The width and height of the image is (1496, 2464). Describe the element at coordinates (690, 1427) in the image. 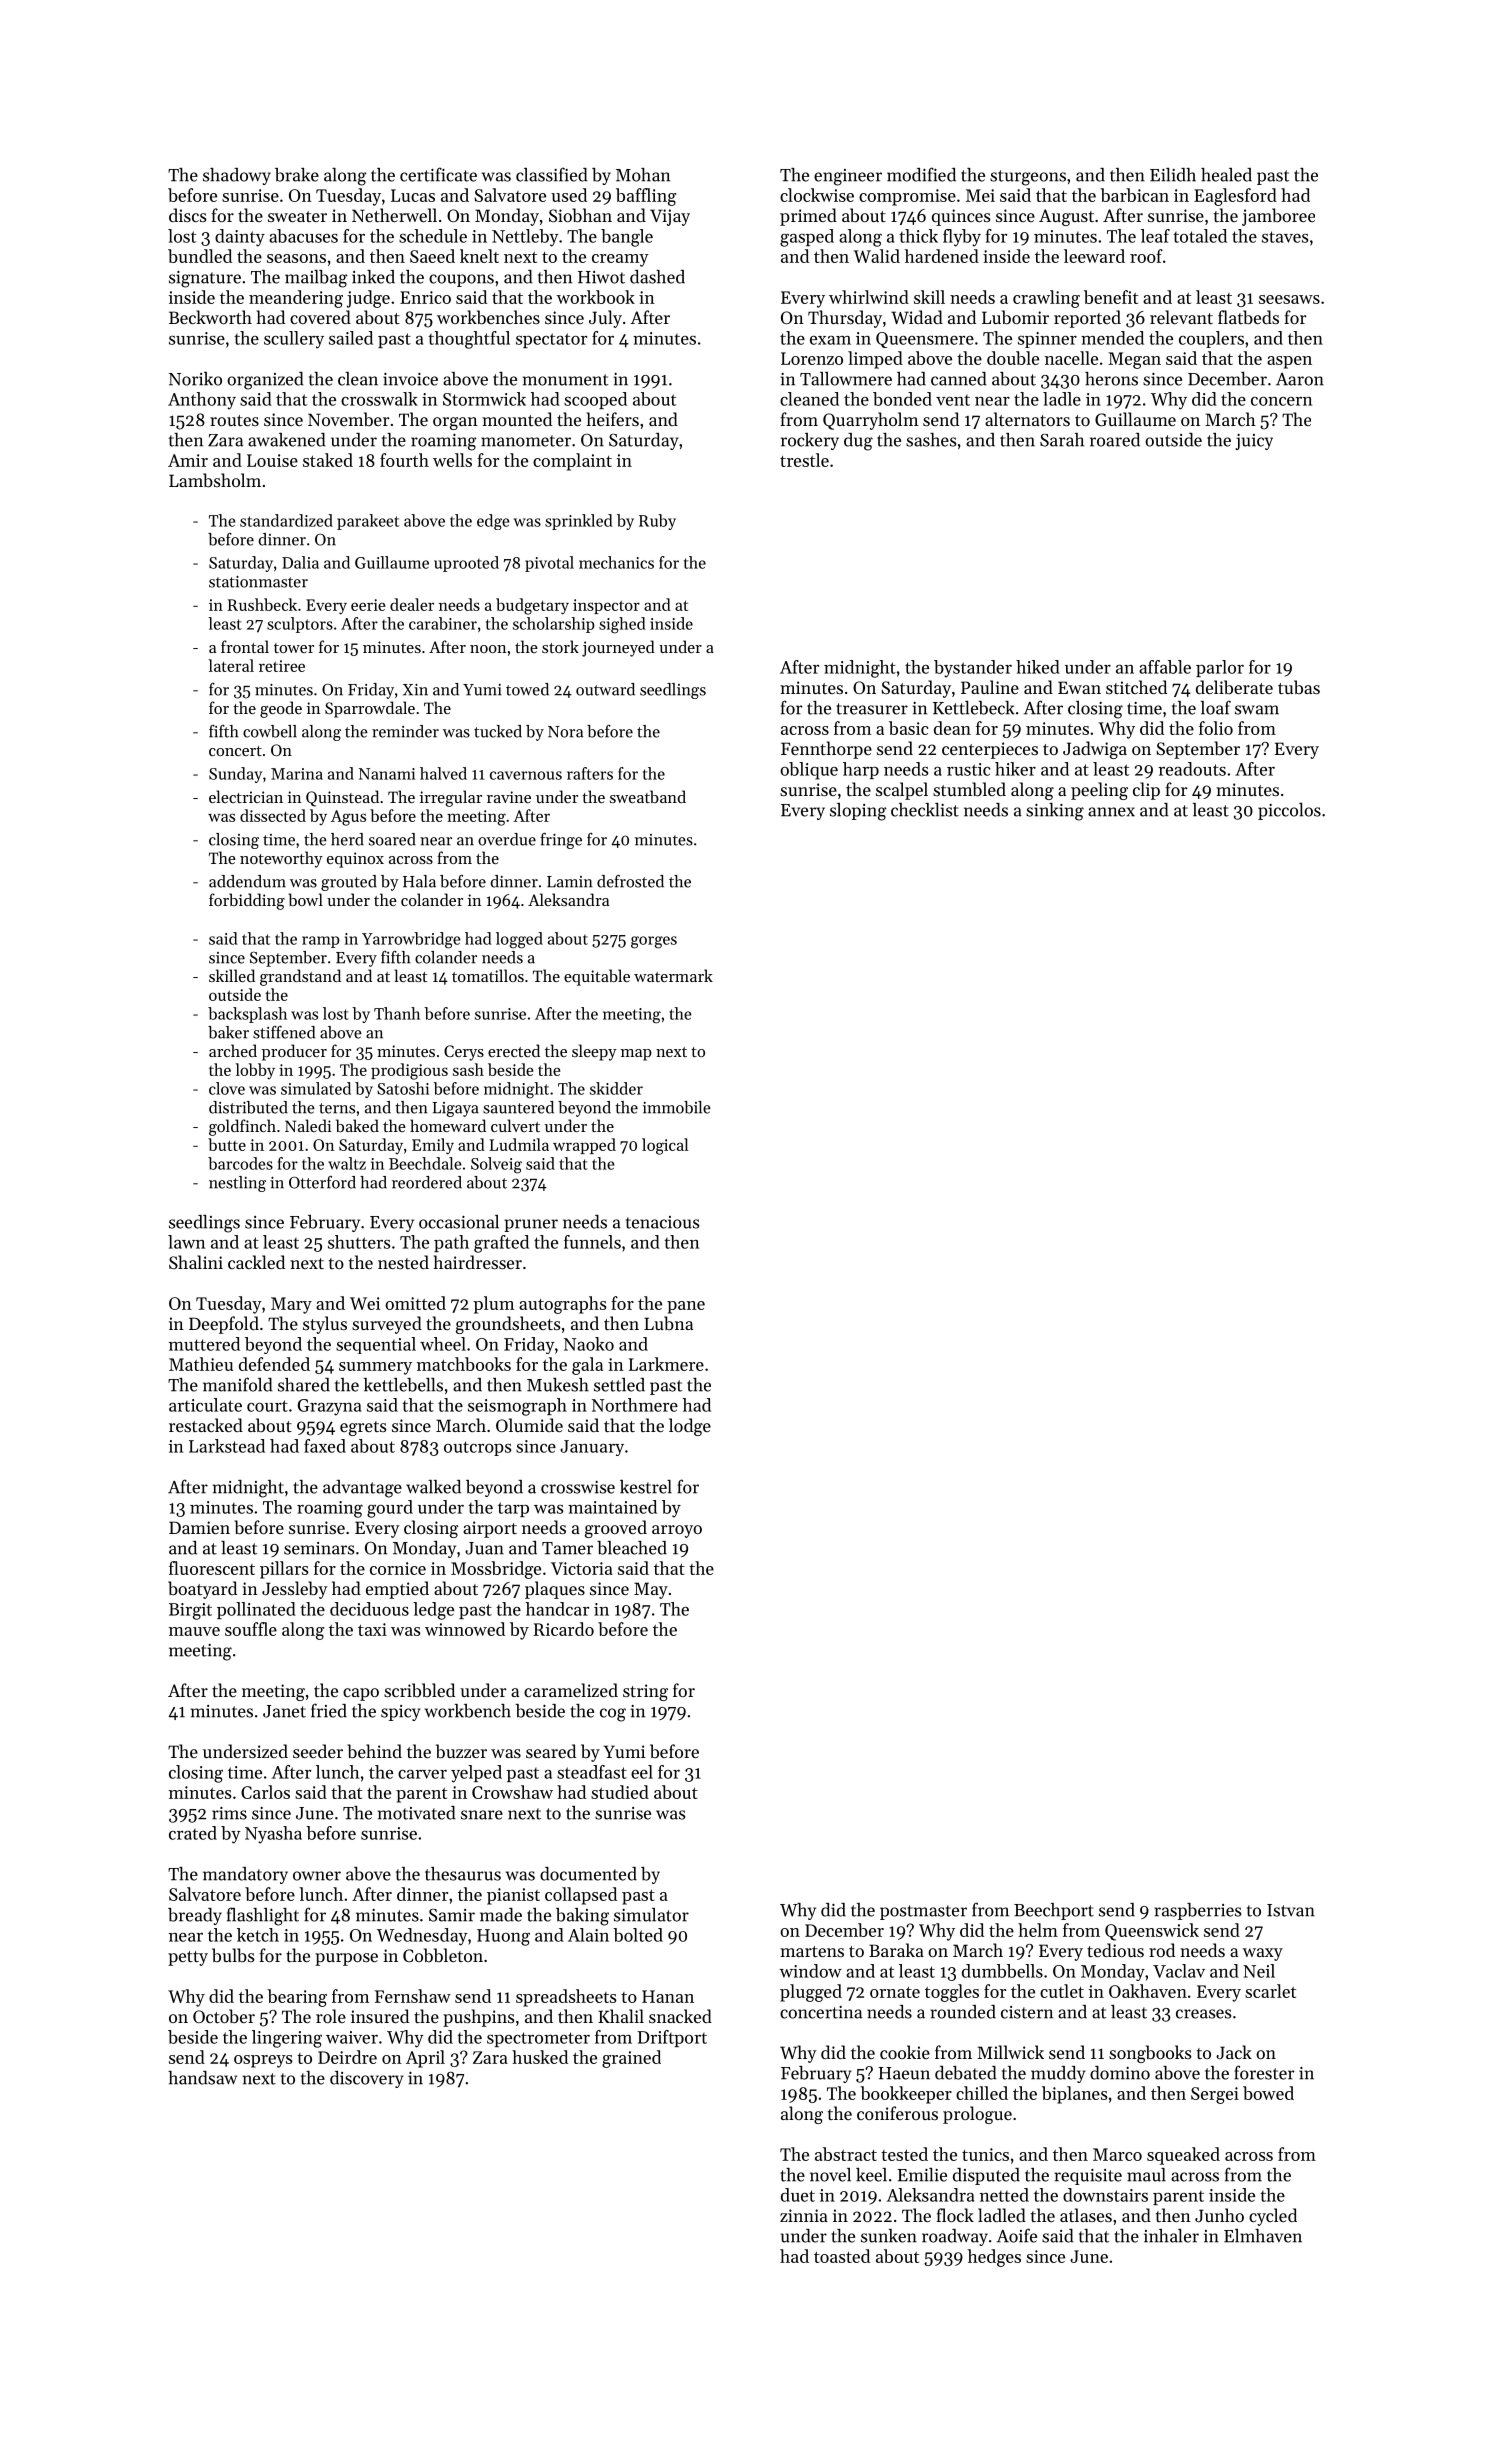

I see `lodge` at that location.
